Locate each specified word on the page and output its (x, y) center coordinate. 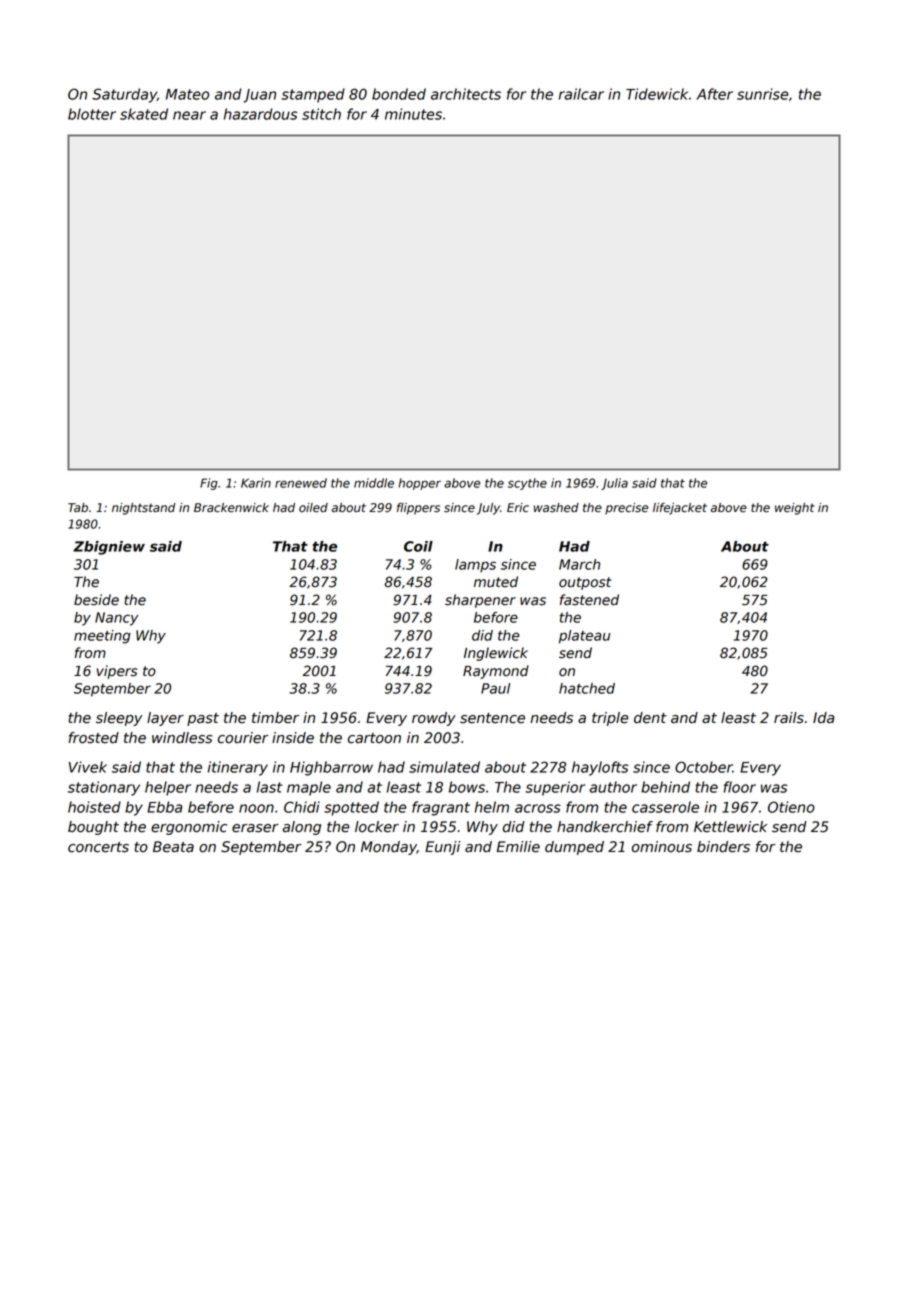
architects (466, 94)
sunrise (762, 94)
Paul (495, 688)
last (270, 787)
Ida (823, 718)
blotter (92, 114)
